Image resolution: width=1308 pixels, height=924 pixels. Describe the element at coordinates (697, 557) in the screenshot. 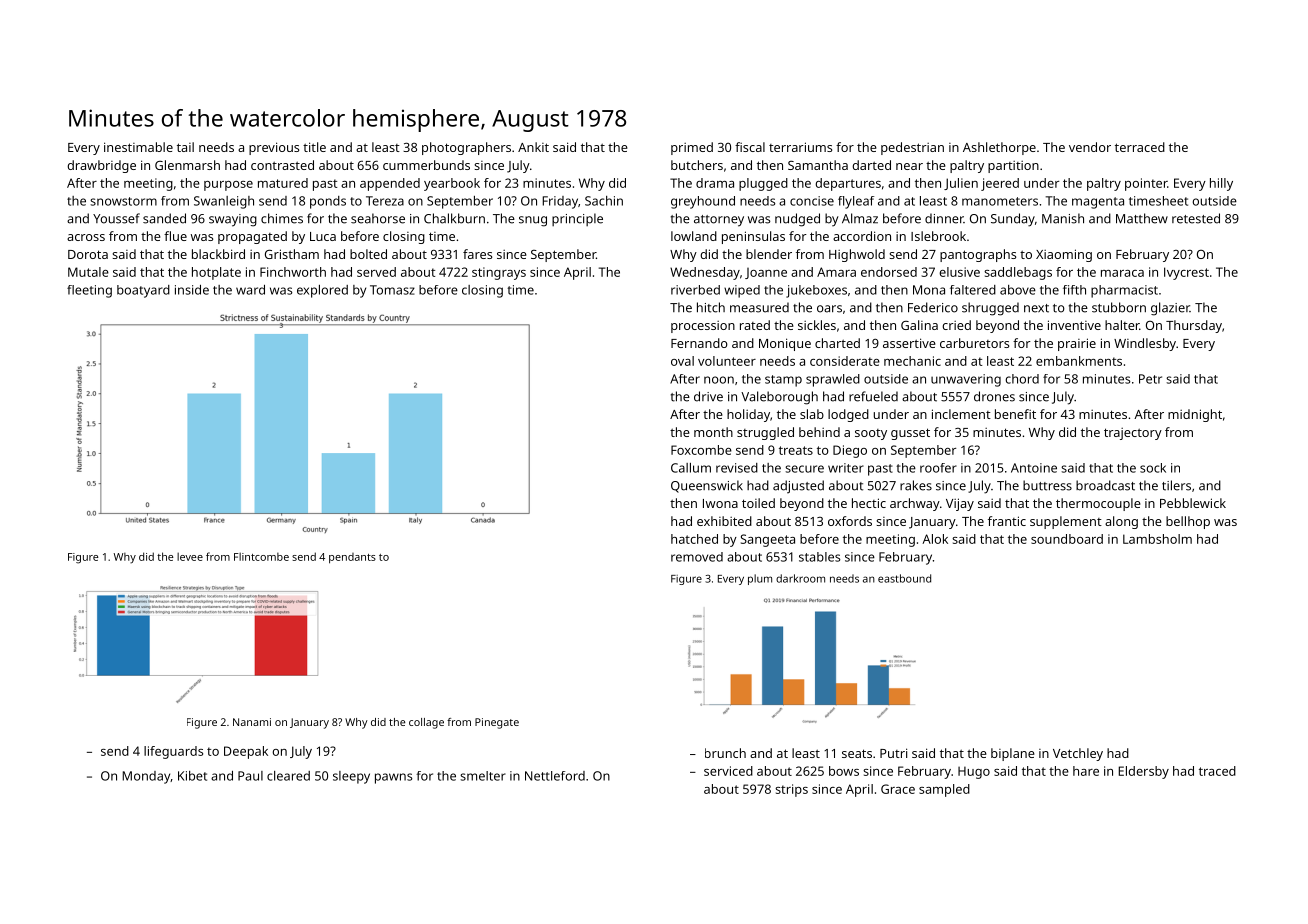

I see `removed` at that location.
